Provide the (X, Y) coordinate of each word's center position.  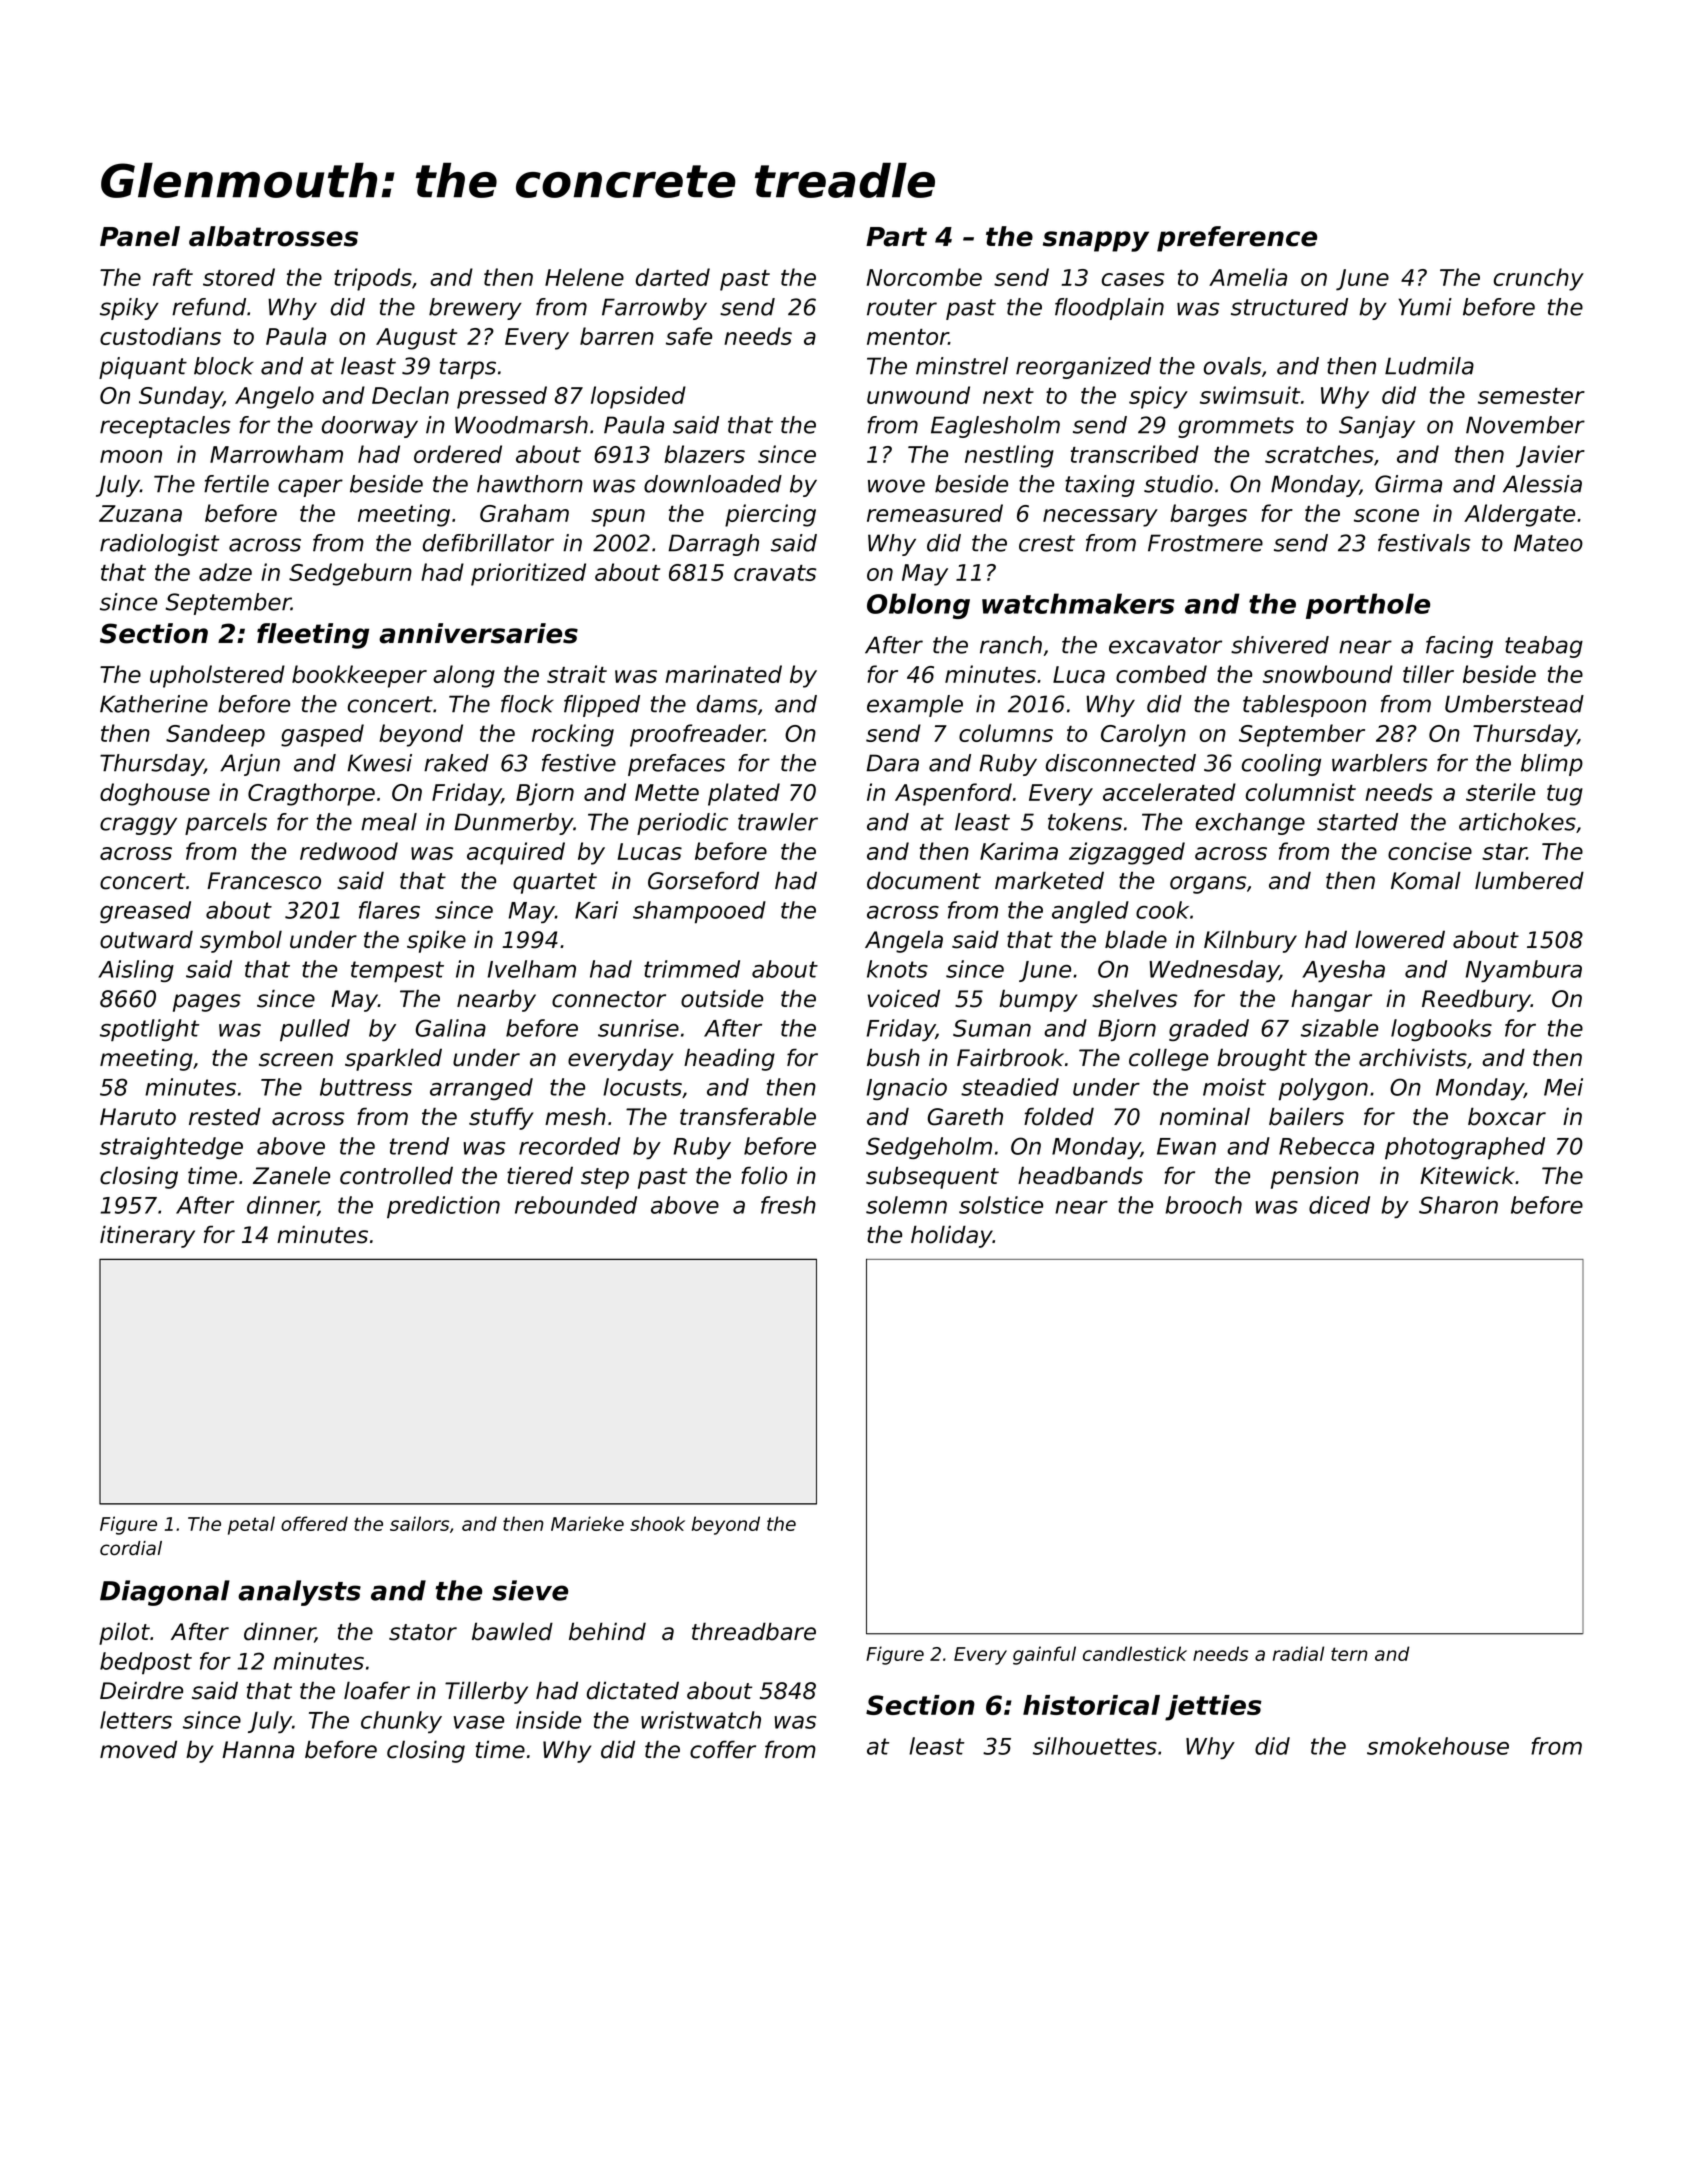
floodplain (1109, 309)
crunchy (1539, 279)
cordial (131, 1548)
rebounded (576, 1205)
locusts (642, 1087)
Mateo (1548, 543)
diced (1339, 1205)
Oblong (918, 606)
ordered (458, 454)
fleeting (313, 636)
